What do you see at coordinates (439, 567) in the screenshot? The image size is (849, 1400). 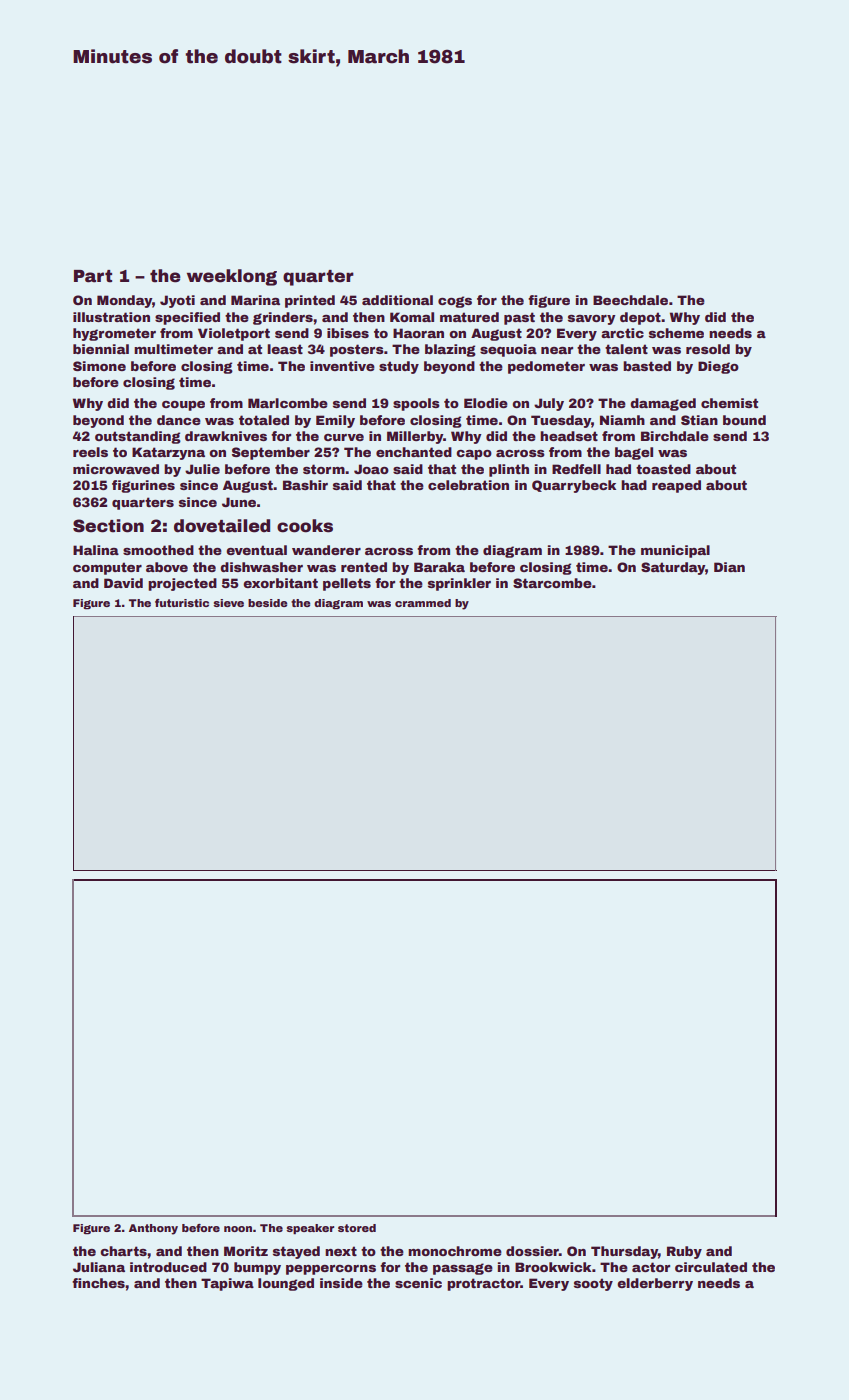 I see `Baraka` at bounding box center [439, 567].
